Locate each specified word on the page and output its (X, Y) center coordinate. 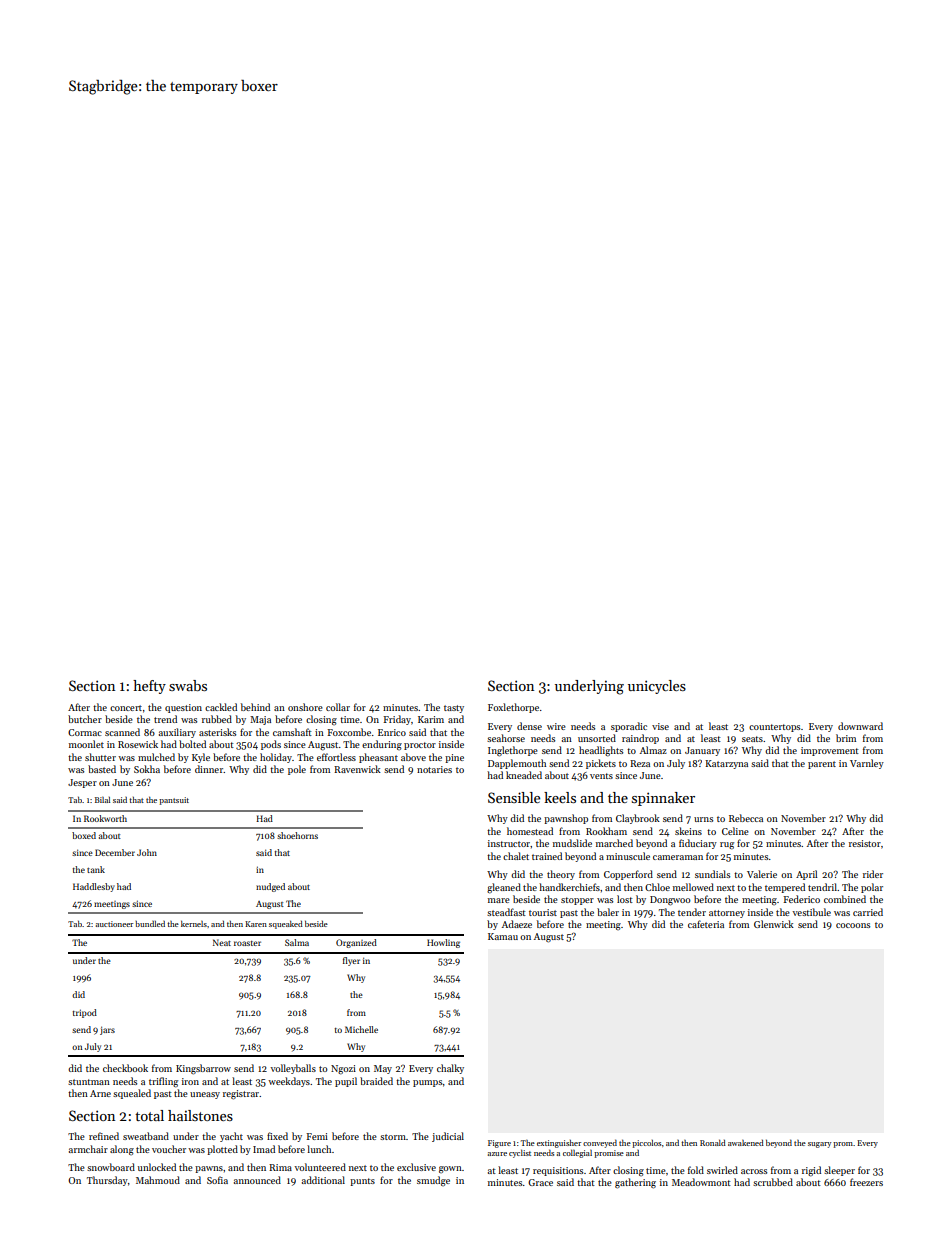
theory (561, 875)
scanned (122, 732)
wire (556, 726)
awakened (746, 1143)
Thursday (107, 1181)
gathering (635, 1183)
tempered (785, 888)
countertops (774, 728)
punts (362, 1182)
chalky (450, 1069)
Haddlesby (94, 887)
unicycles (657, 687)
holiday (276, 758)
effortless (336, 757)
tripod (84, 1013)
